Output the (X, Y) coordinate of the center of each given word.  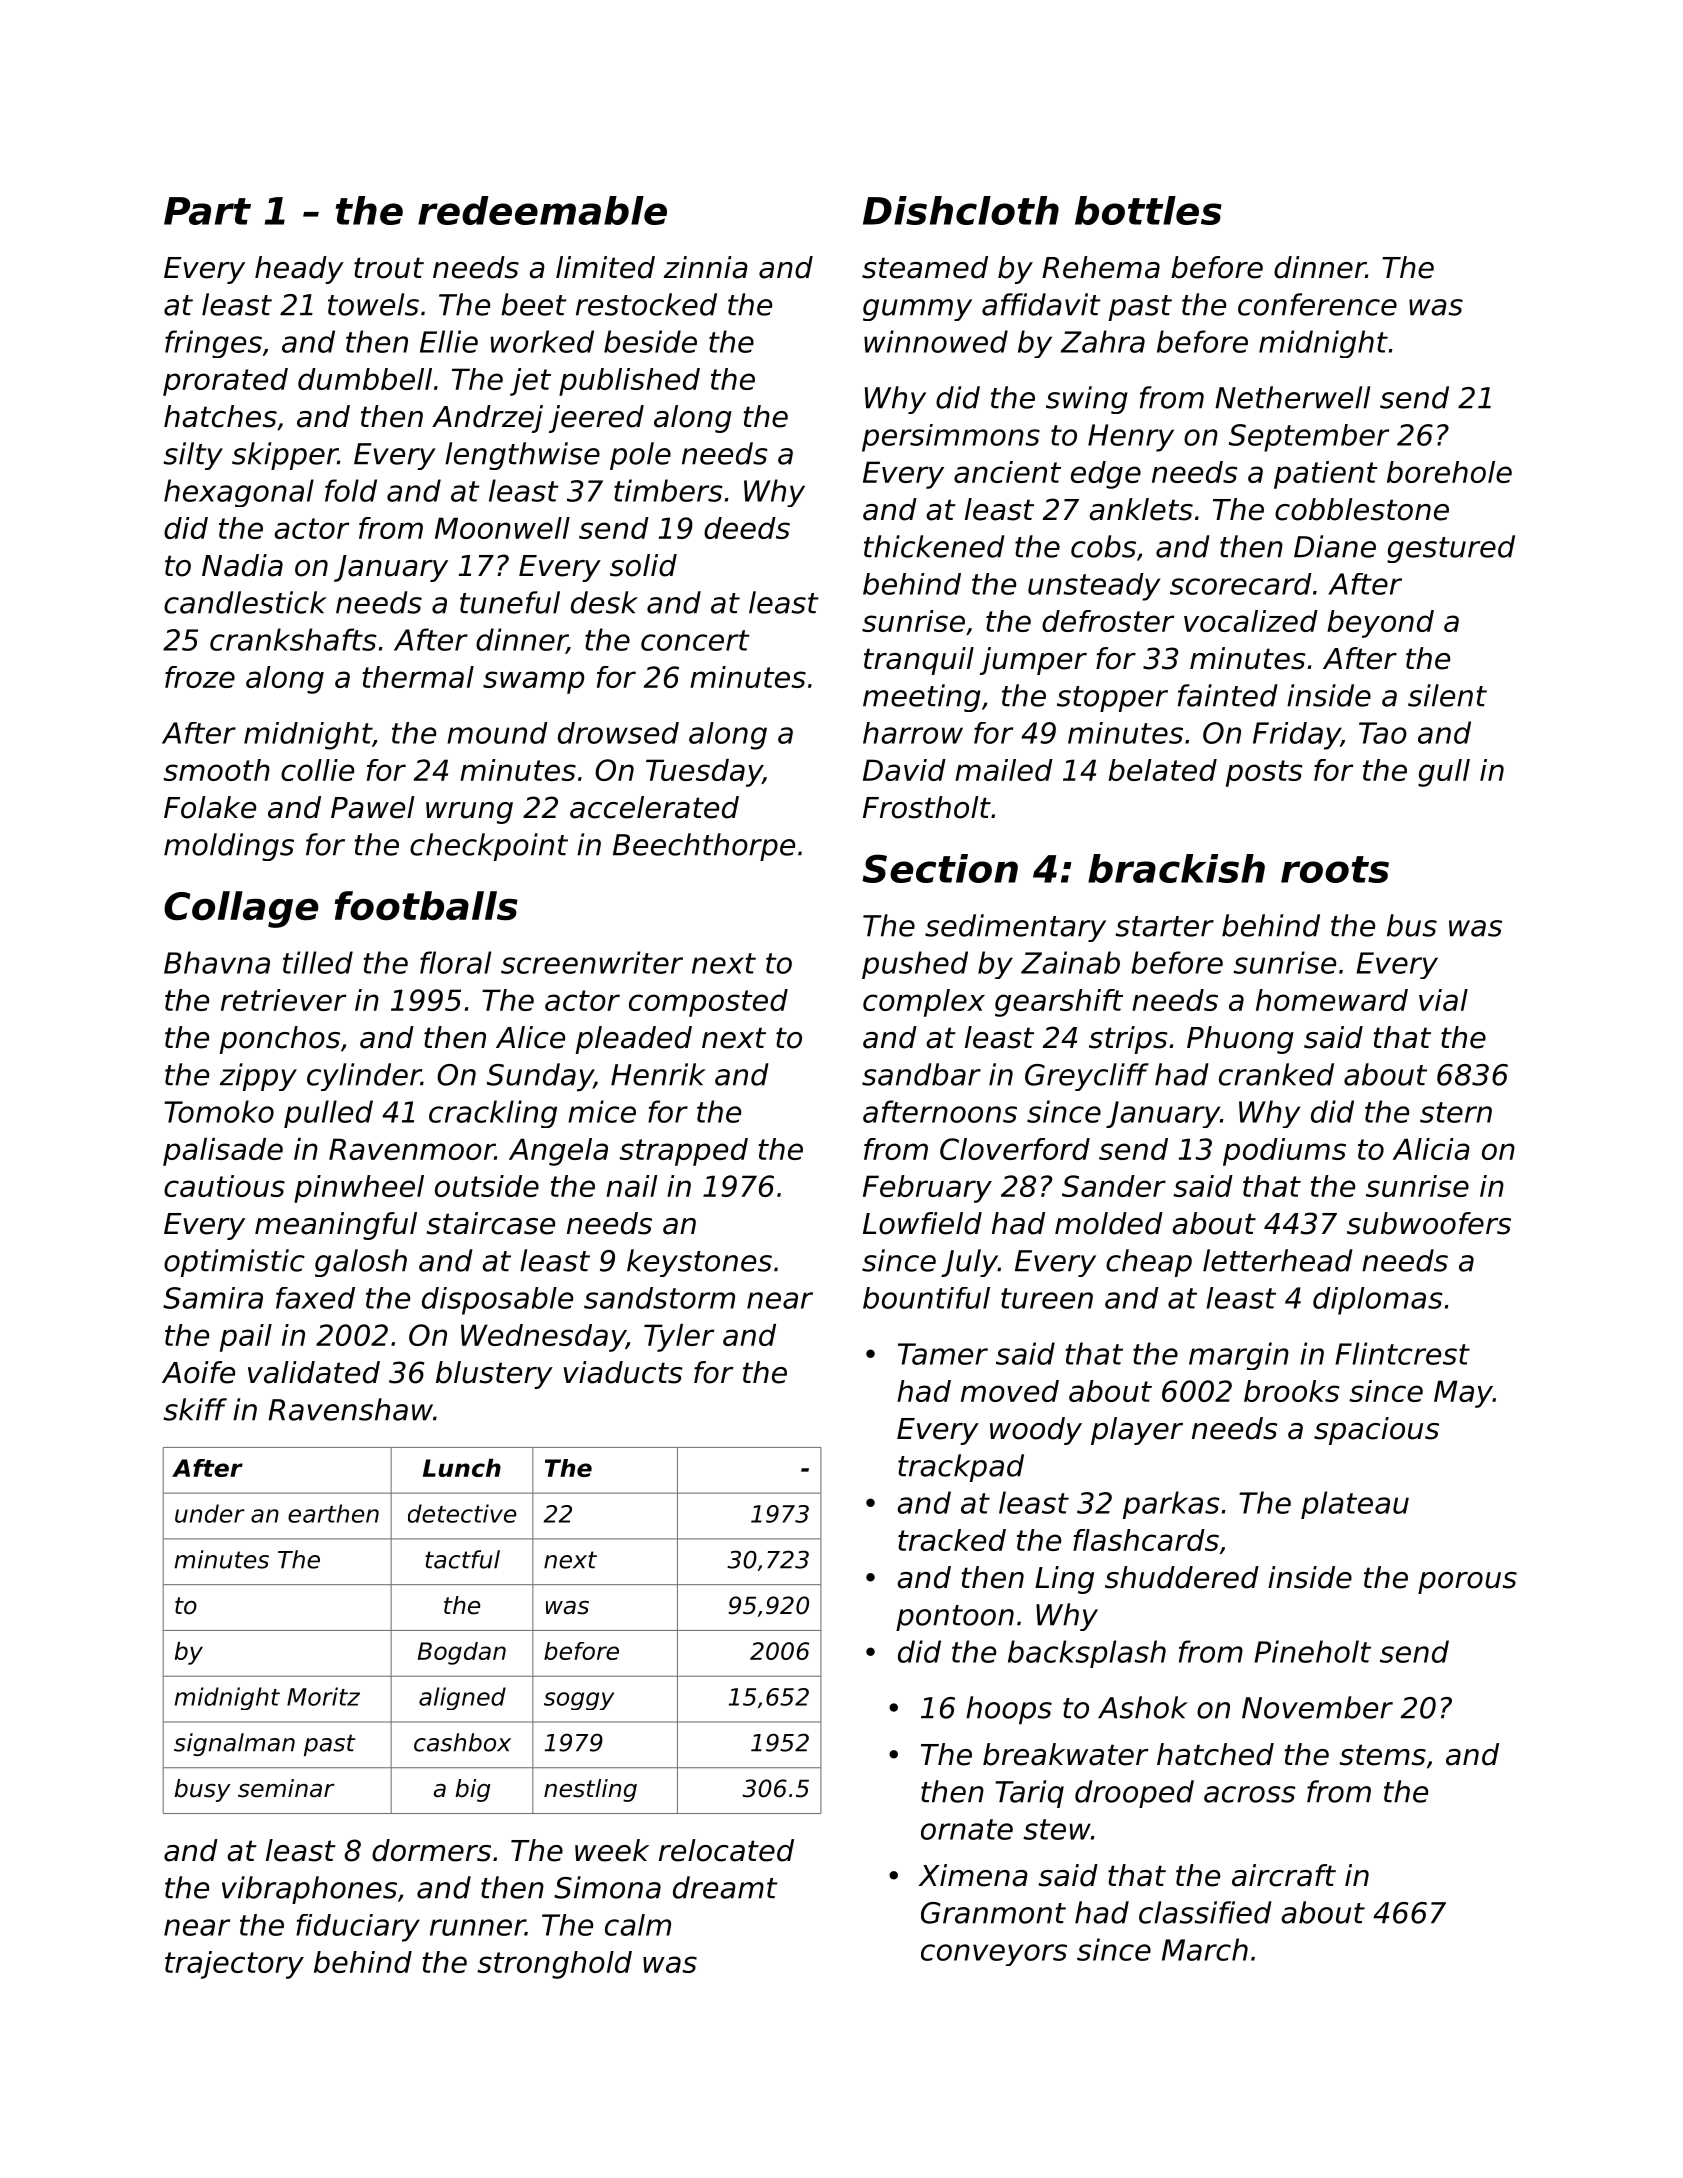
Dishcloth (961, 210)
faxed (315, 1298)
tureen (1047, 1298)
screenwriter (592, 962)
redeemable (542, 210)
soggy (579, 1701)
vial (1443, 1000)
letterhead (1278, 1260)
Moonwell (502, 528)
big (473, 1790)
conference (1317, 304)
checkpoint (489, 847)
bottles (1148, 210)
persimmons (951, 438)
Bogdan (462, 1653)
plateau (1355, 1505)
